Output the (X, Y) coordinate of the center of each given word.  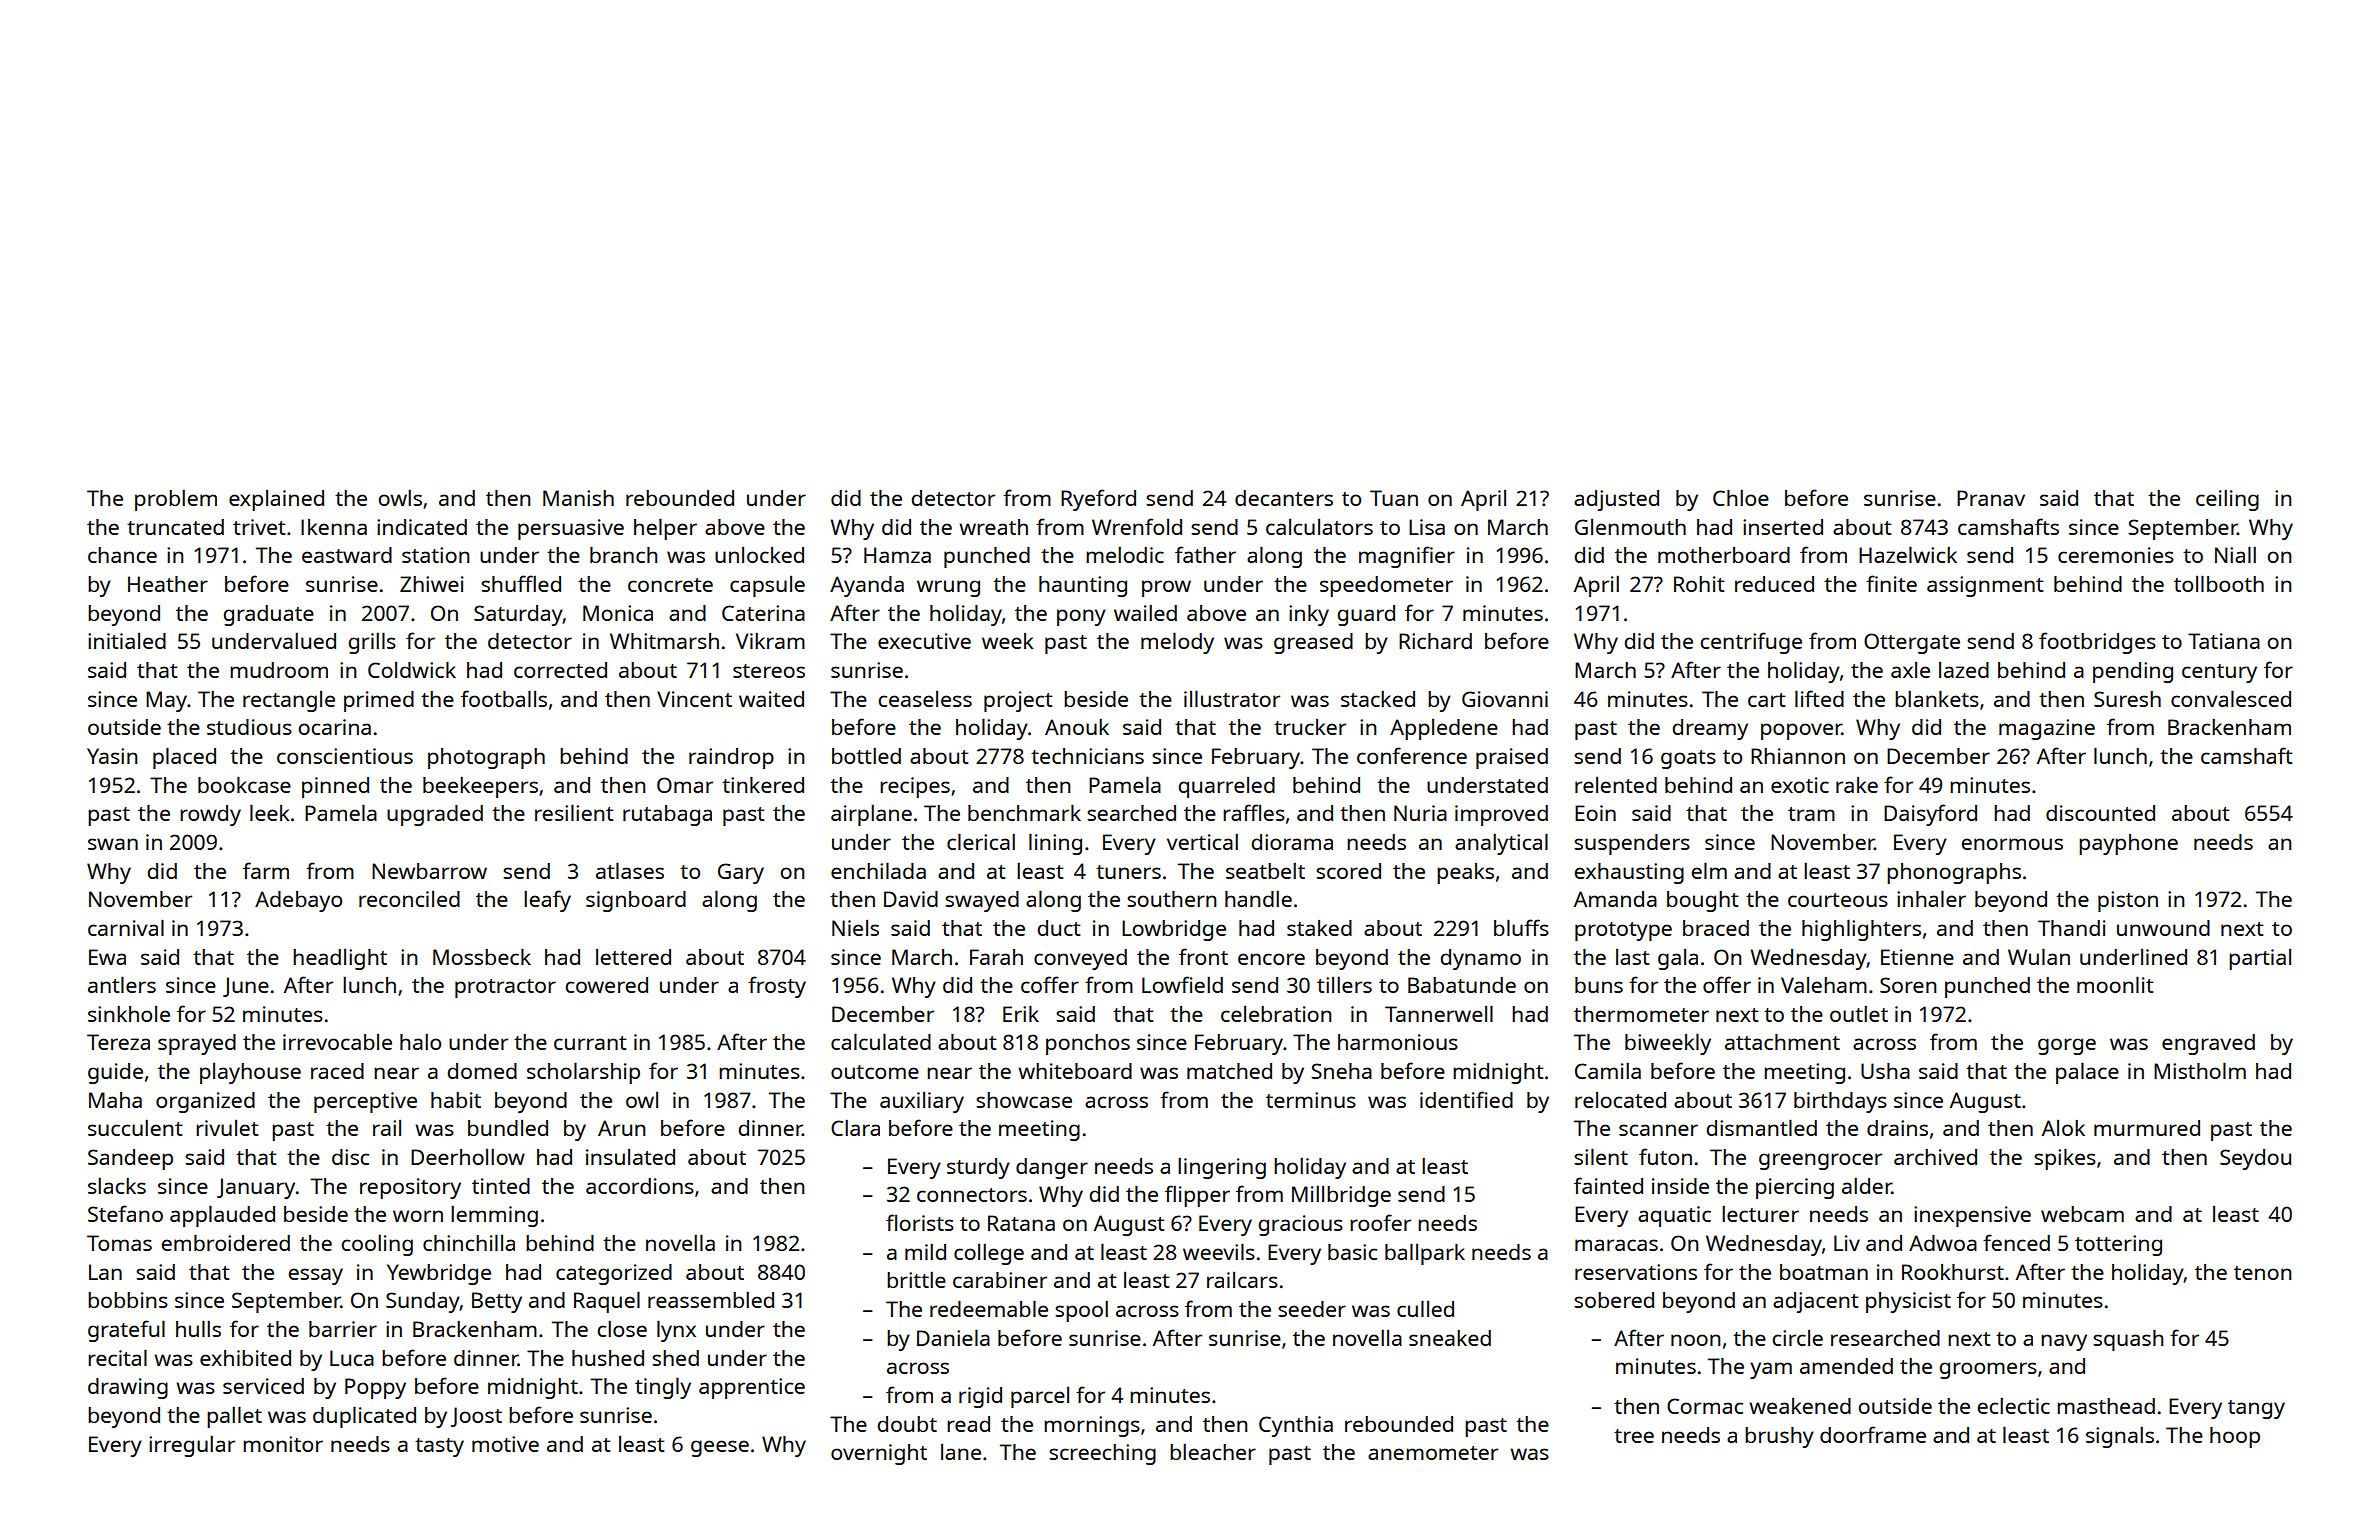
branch (623, 555)
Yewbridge (439, 1274)
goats (1688, 759)
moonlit (2115, 984)
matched (1229, 1071)
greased (1313, 643)
